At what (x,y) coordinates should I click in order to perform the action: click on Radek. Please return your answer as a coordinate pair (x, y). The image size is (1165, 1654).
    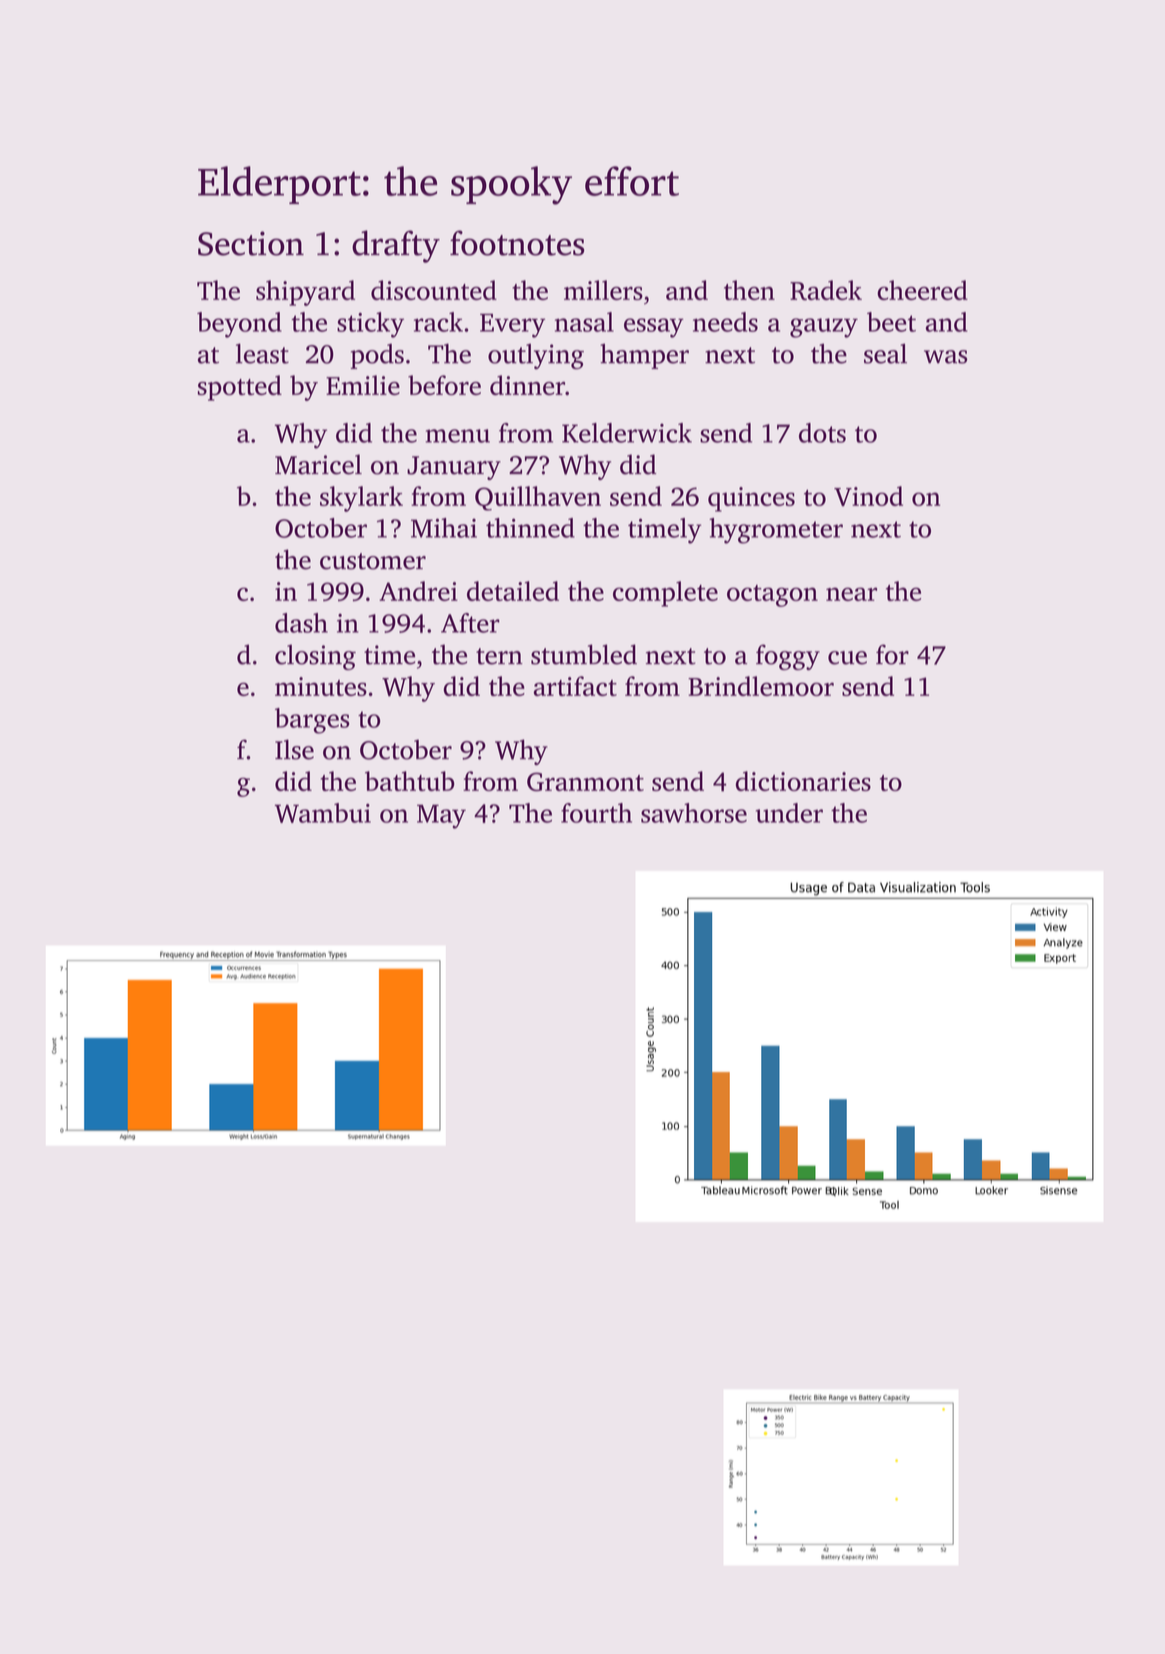
    Looking at the image, I should click on (826, 290).
